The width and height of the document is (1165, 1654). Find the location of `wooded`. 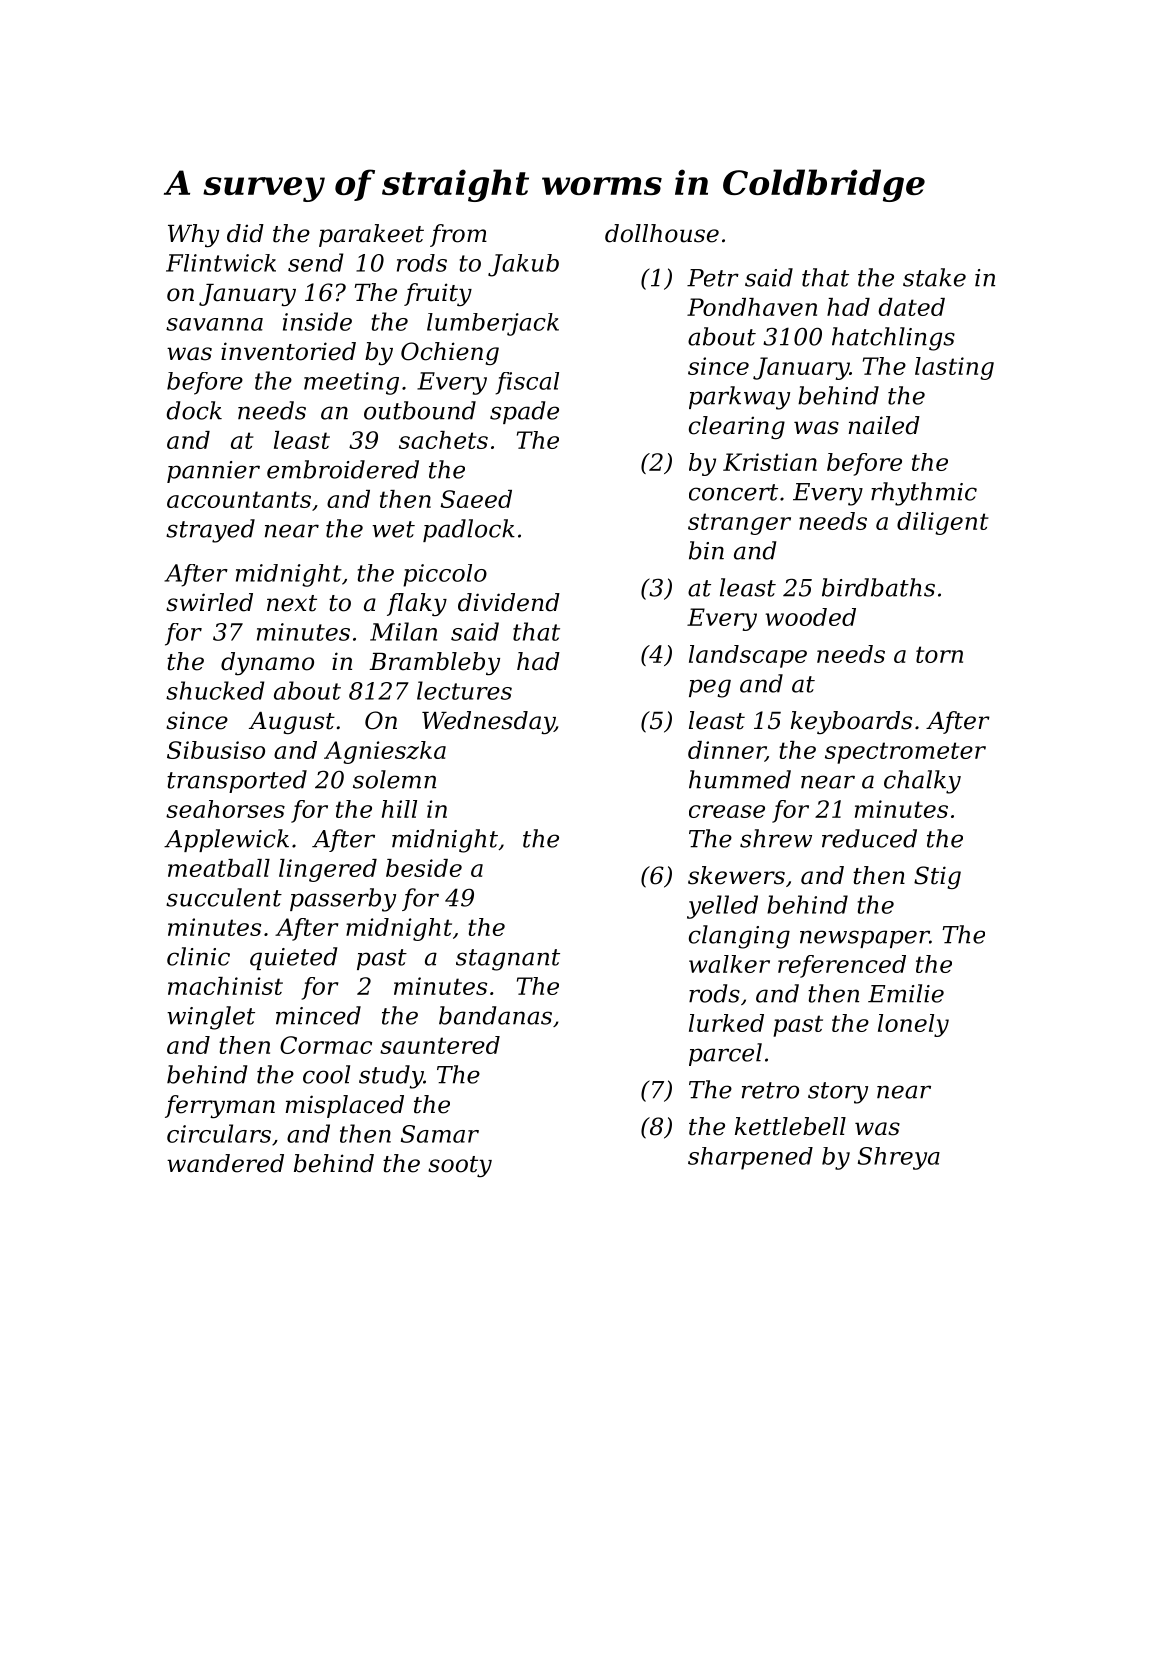

wooded is located at coordinates (810, 617).
